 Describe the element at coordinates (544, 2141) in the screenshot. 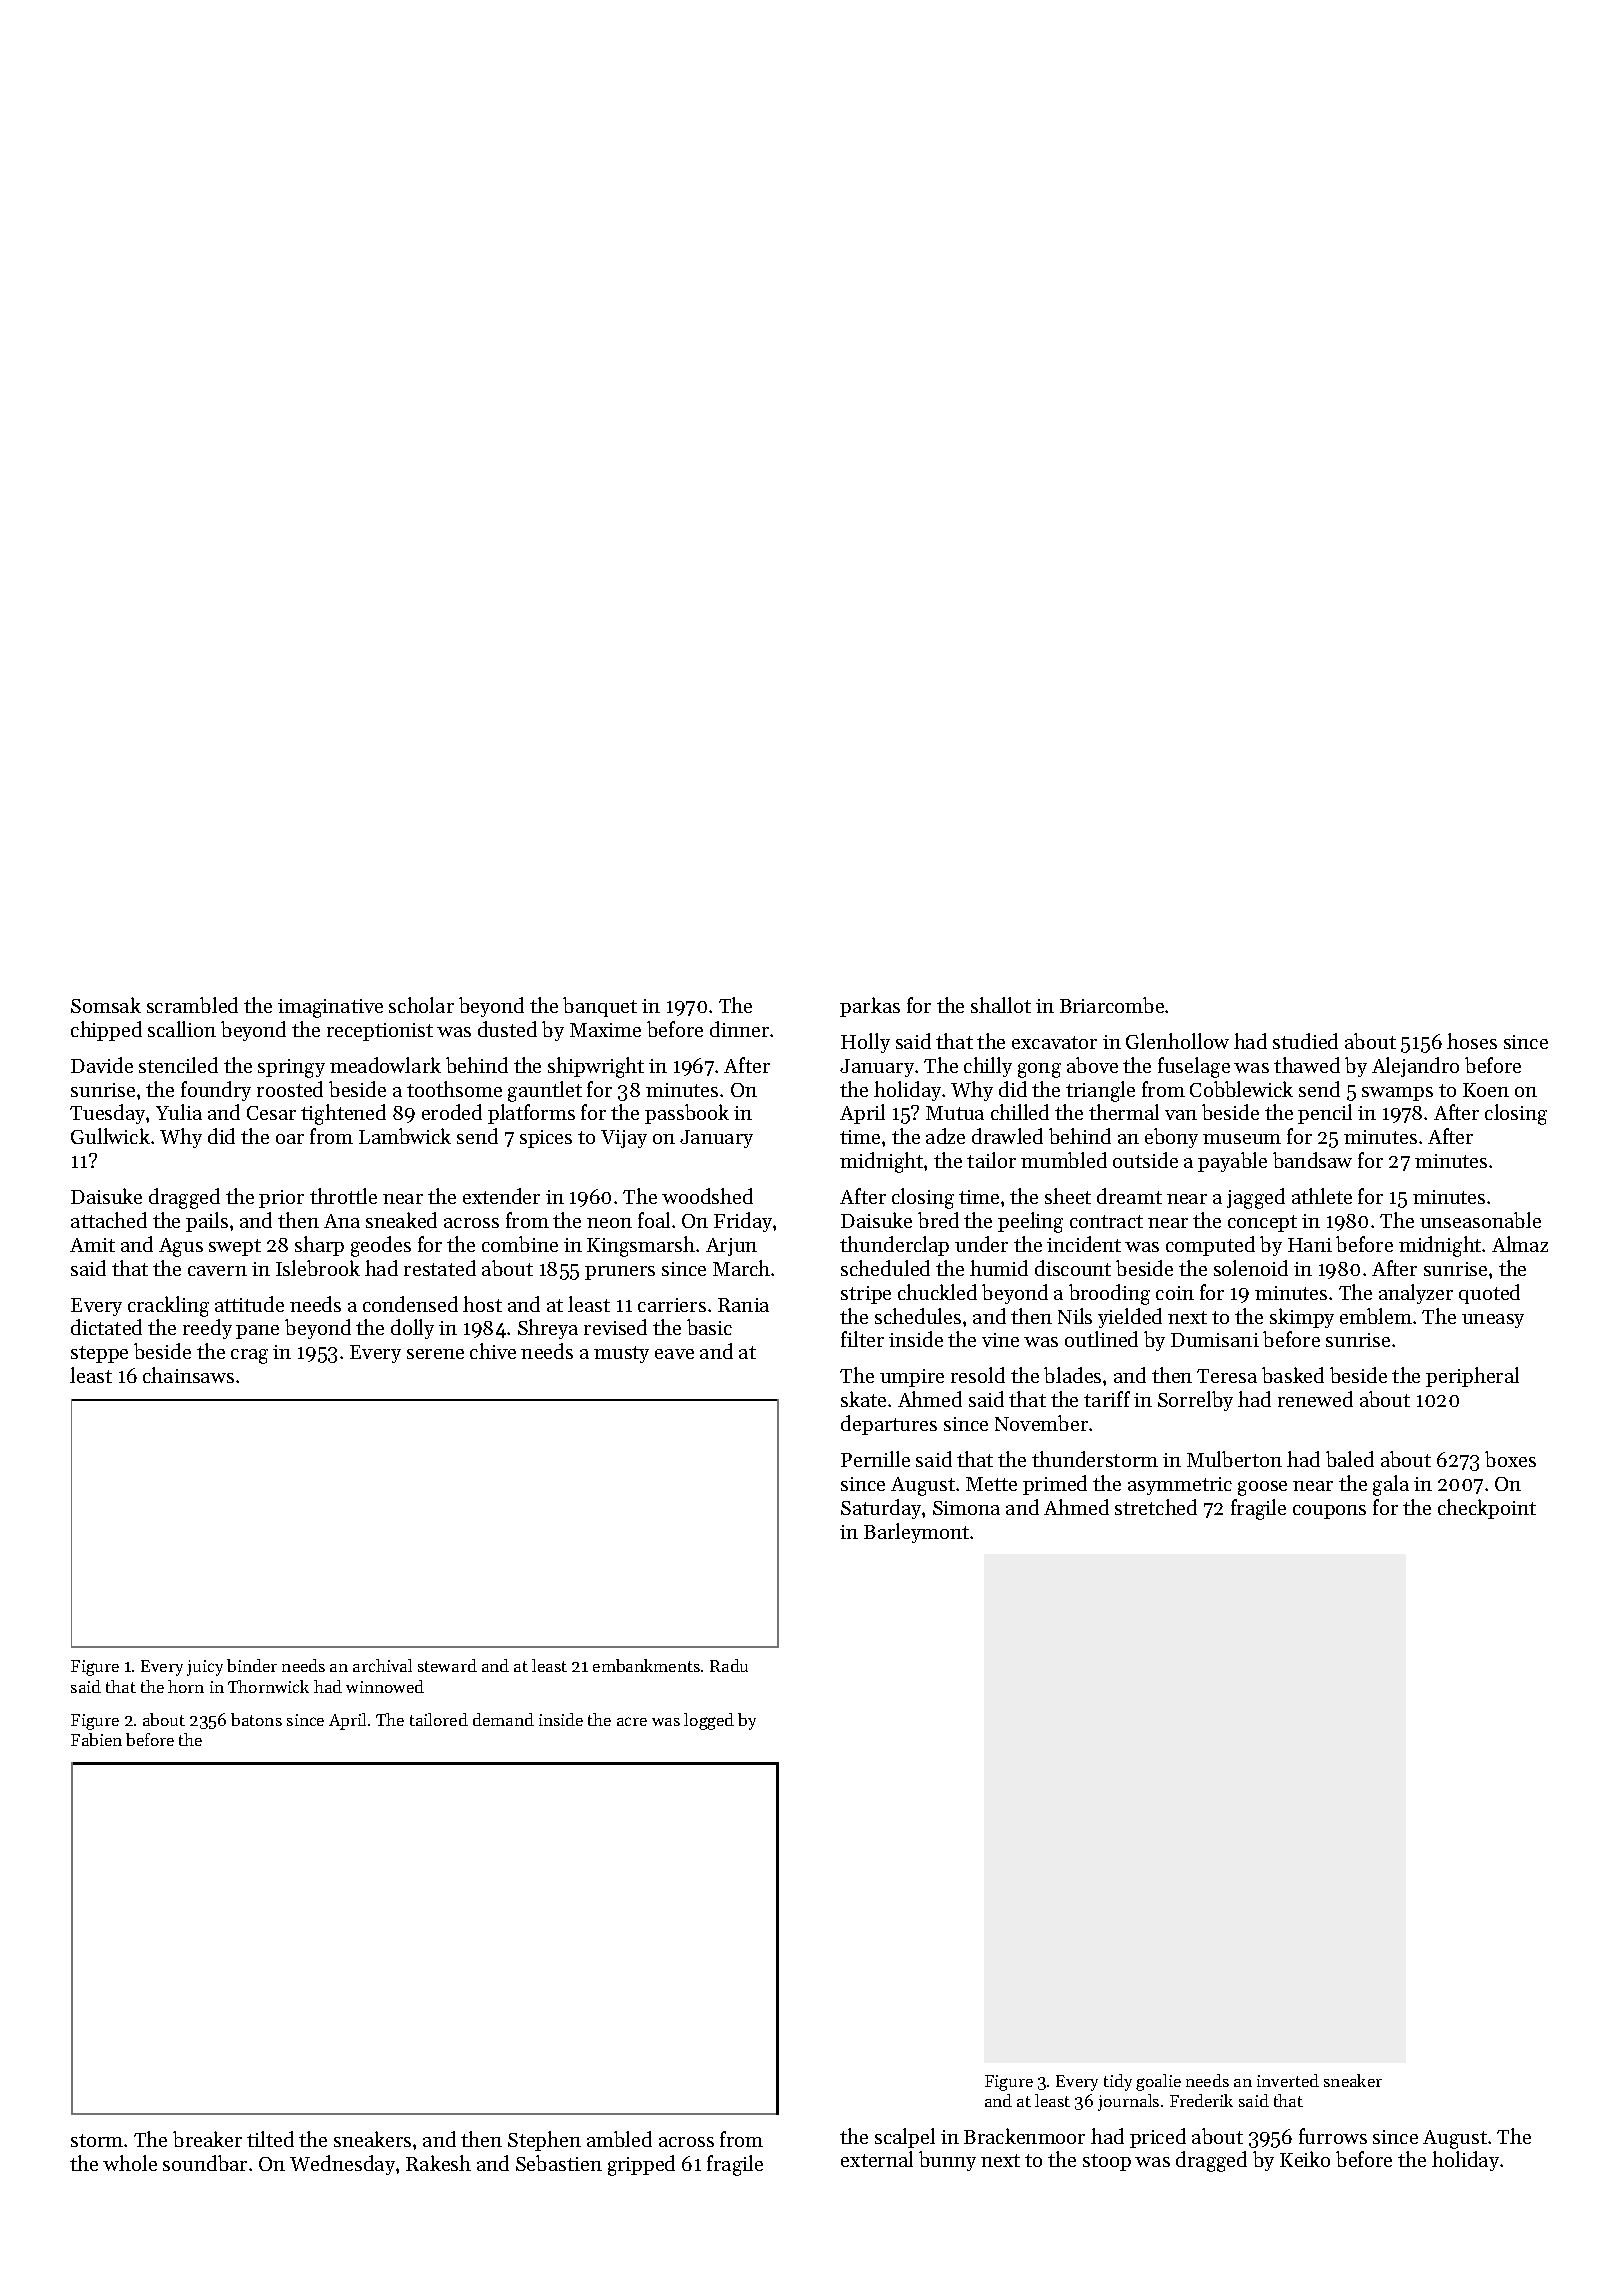

I see `Stephen` at that location.
